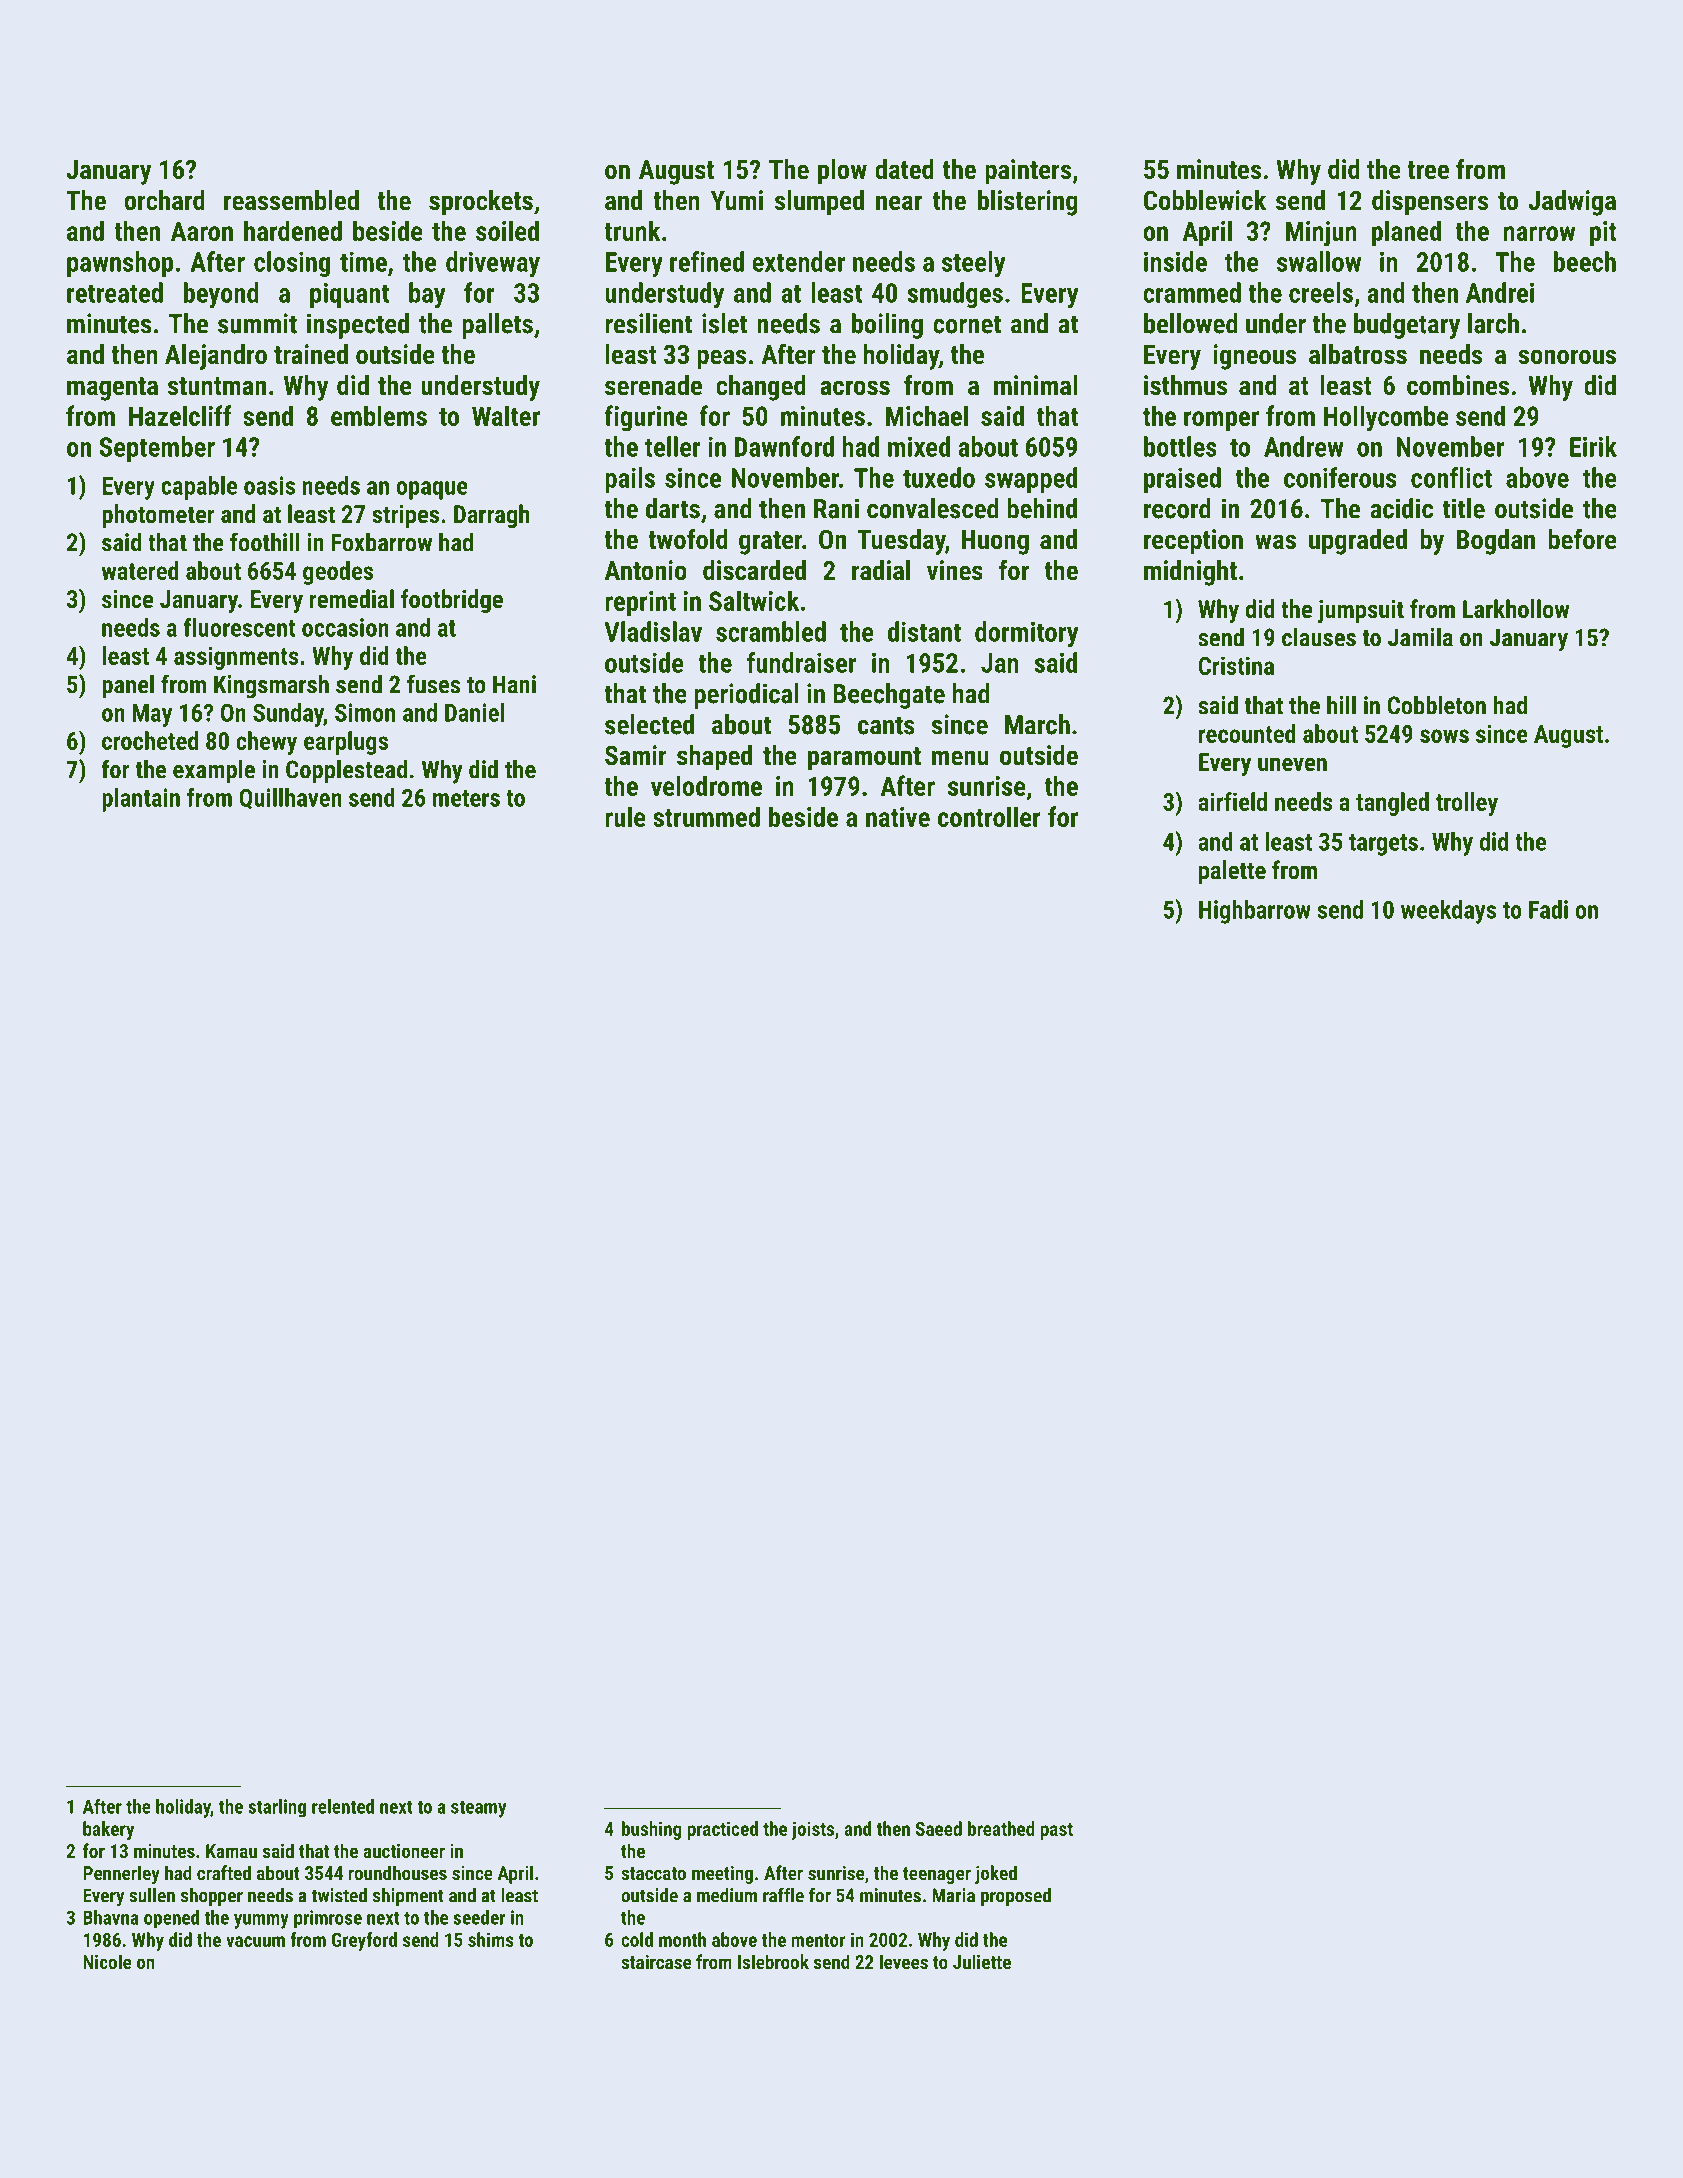 The height and width of the screenshot is (2178, 1683). I want to click on rule, so click(625, 816).
